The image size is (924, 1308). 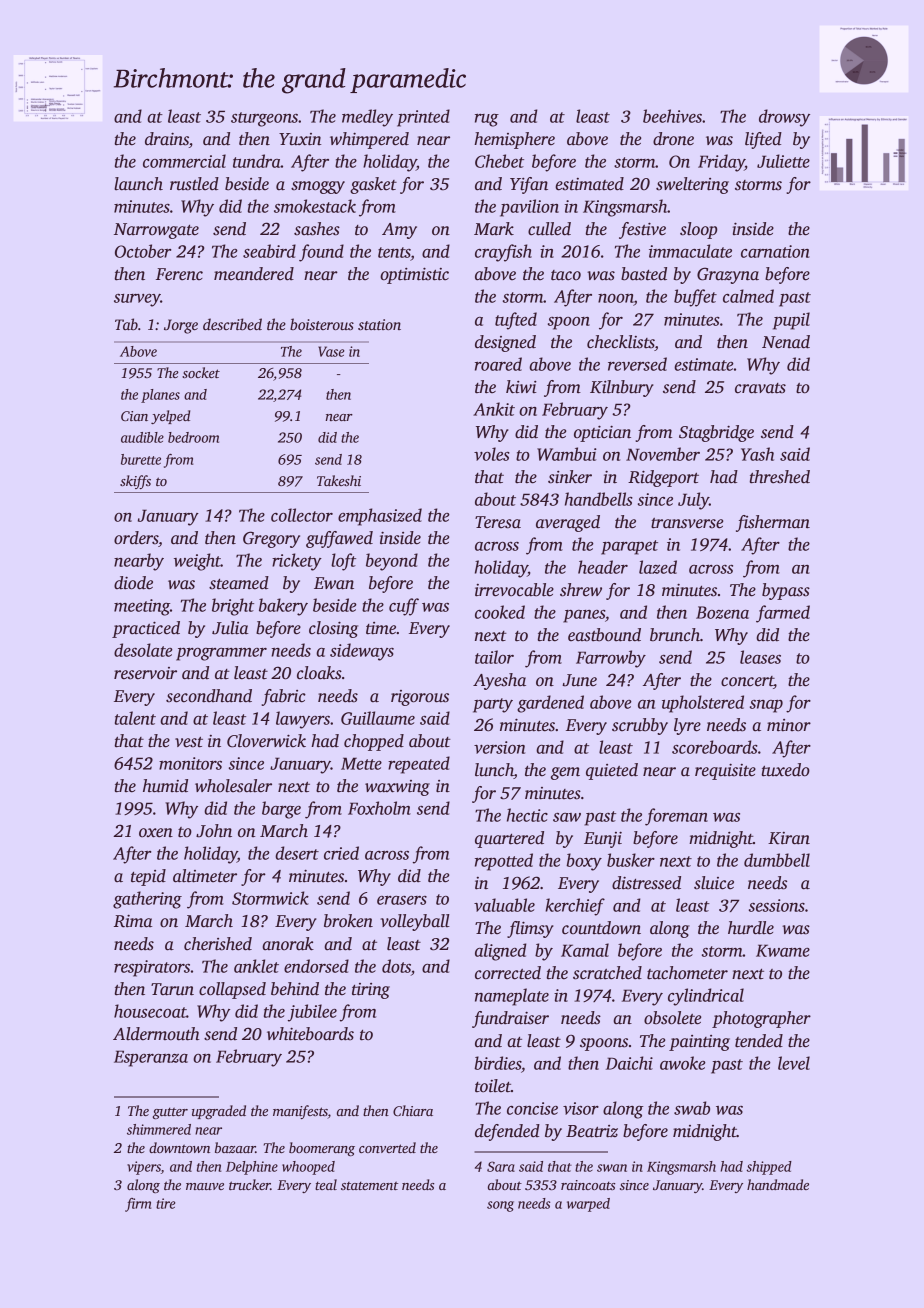 I want to click on beehives, so click(x=672, y=116).
